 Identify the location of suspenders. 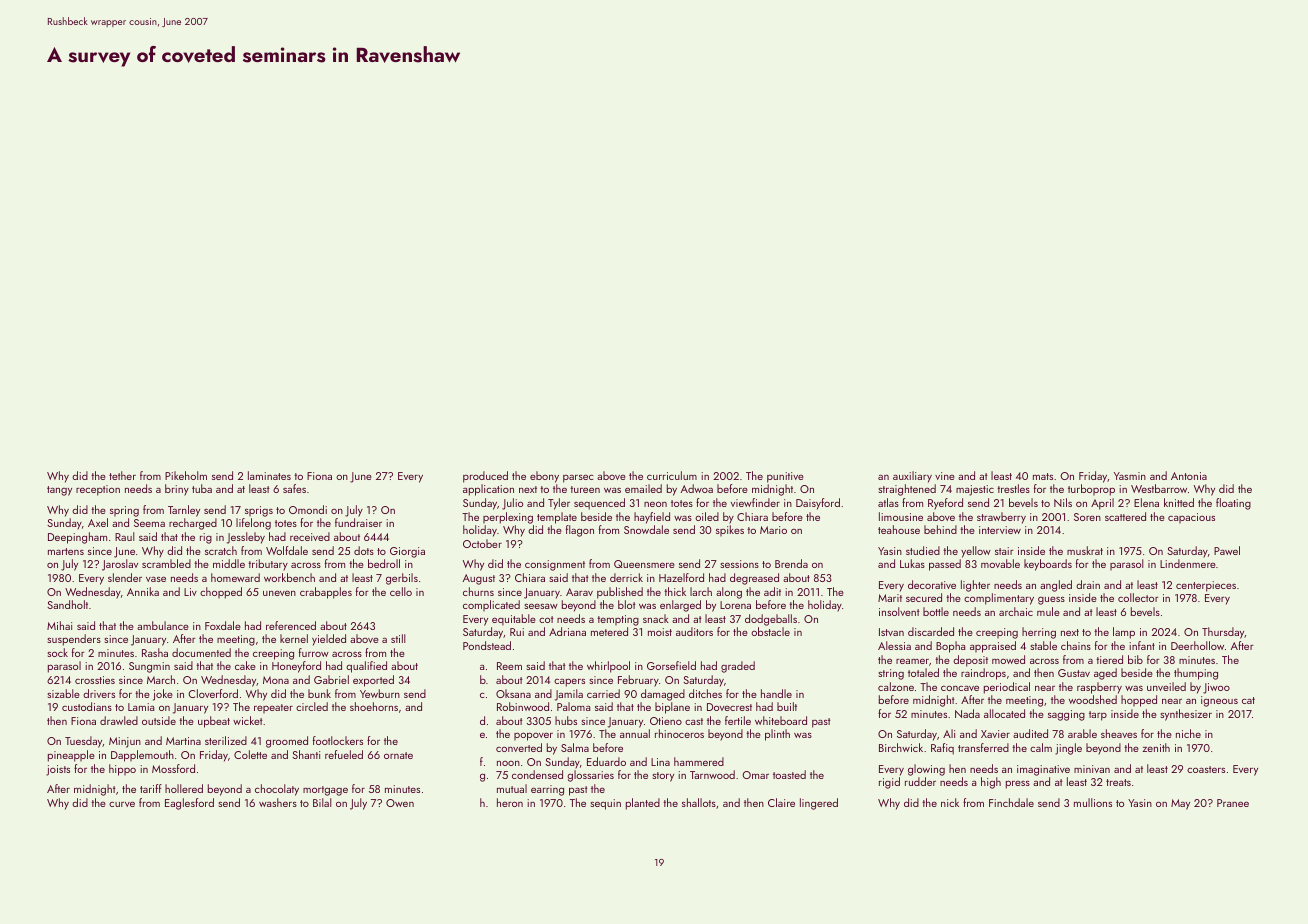
(74, 640).
